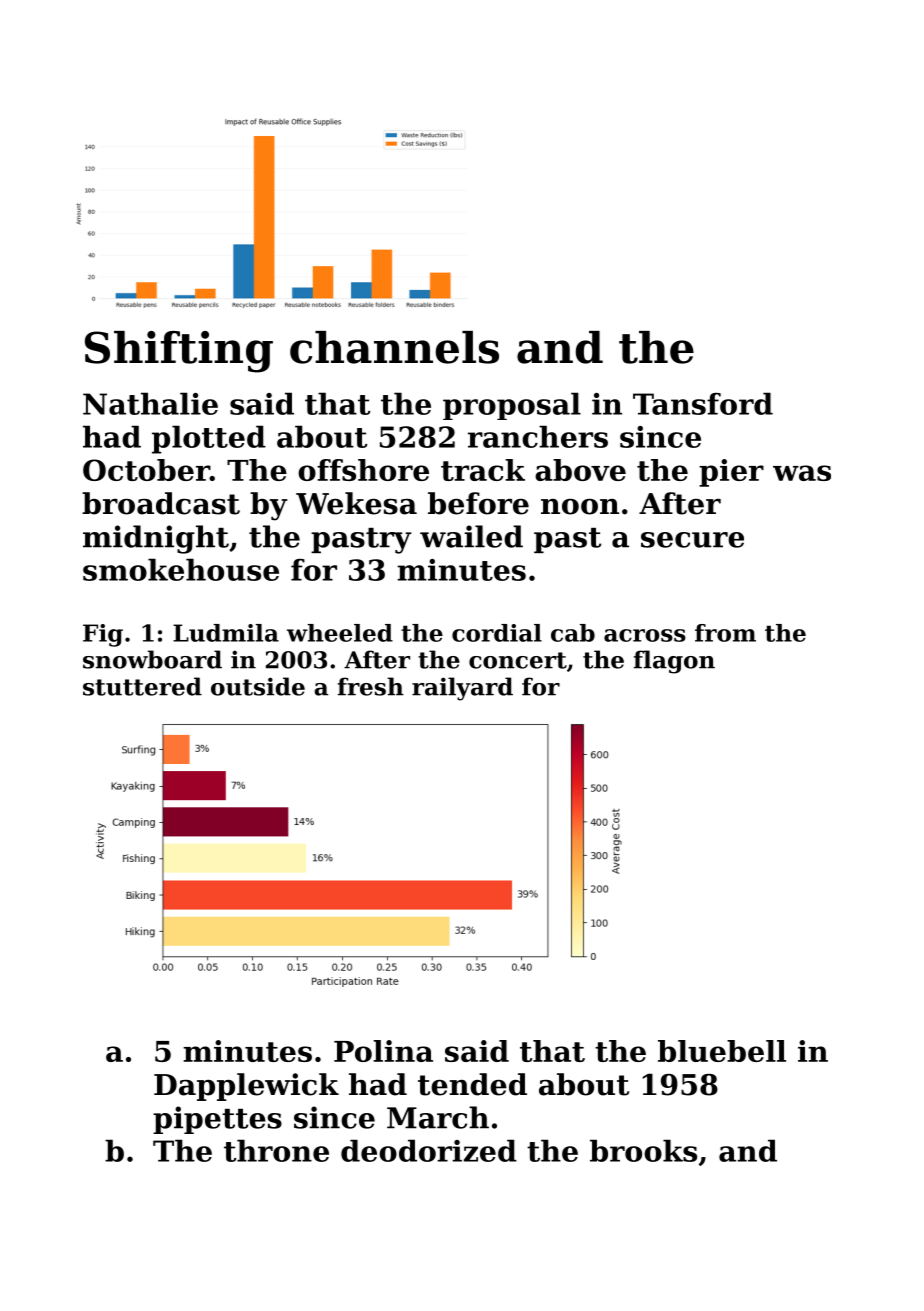  What do you see at coordinates (371, 686) in the page?
I see `fresh` at bounding box center [371, 686].
